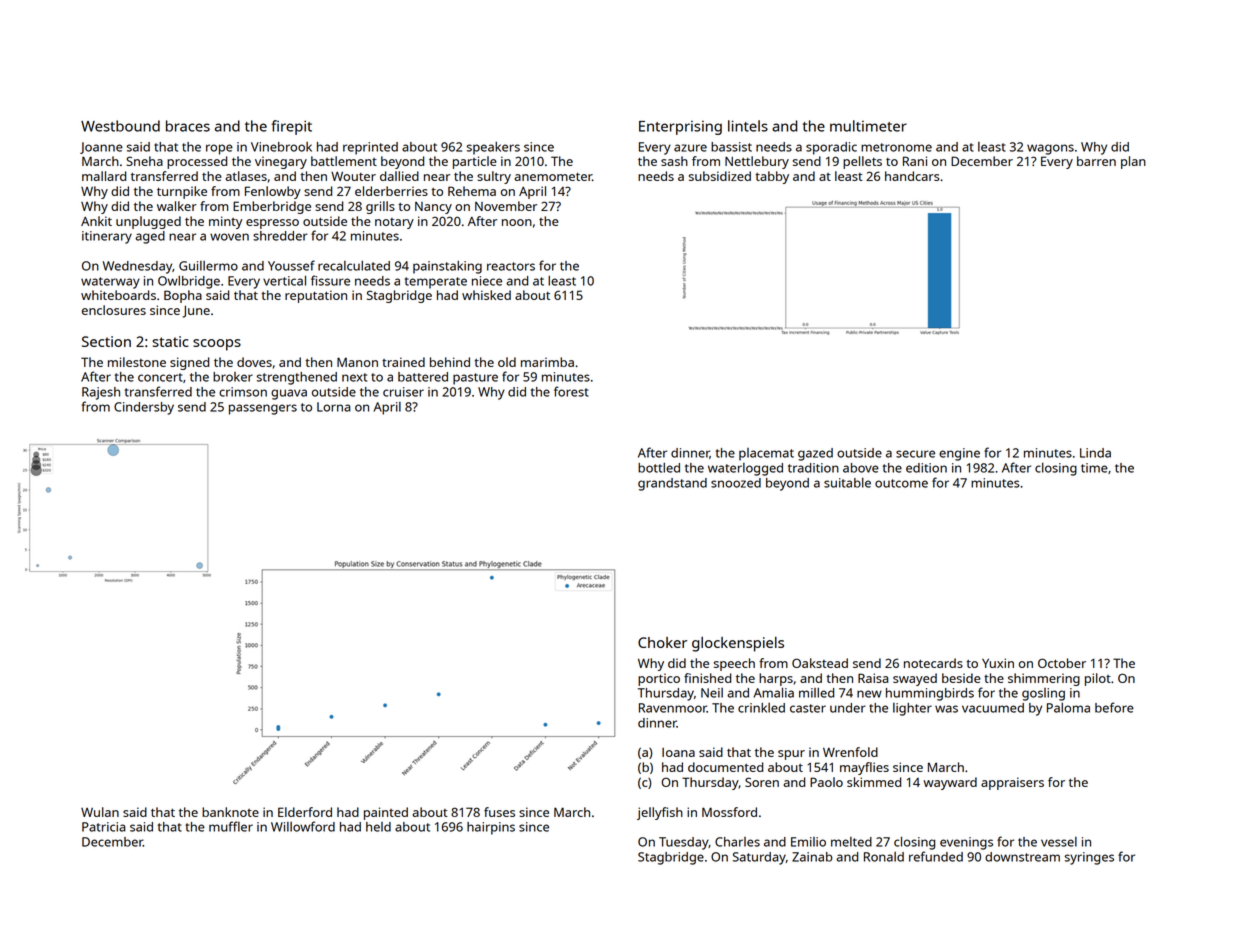  What do you see at coordinates (680, 128) in the screenshot?
I see `Enterprising` at bounding box center [680, 128].
